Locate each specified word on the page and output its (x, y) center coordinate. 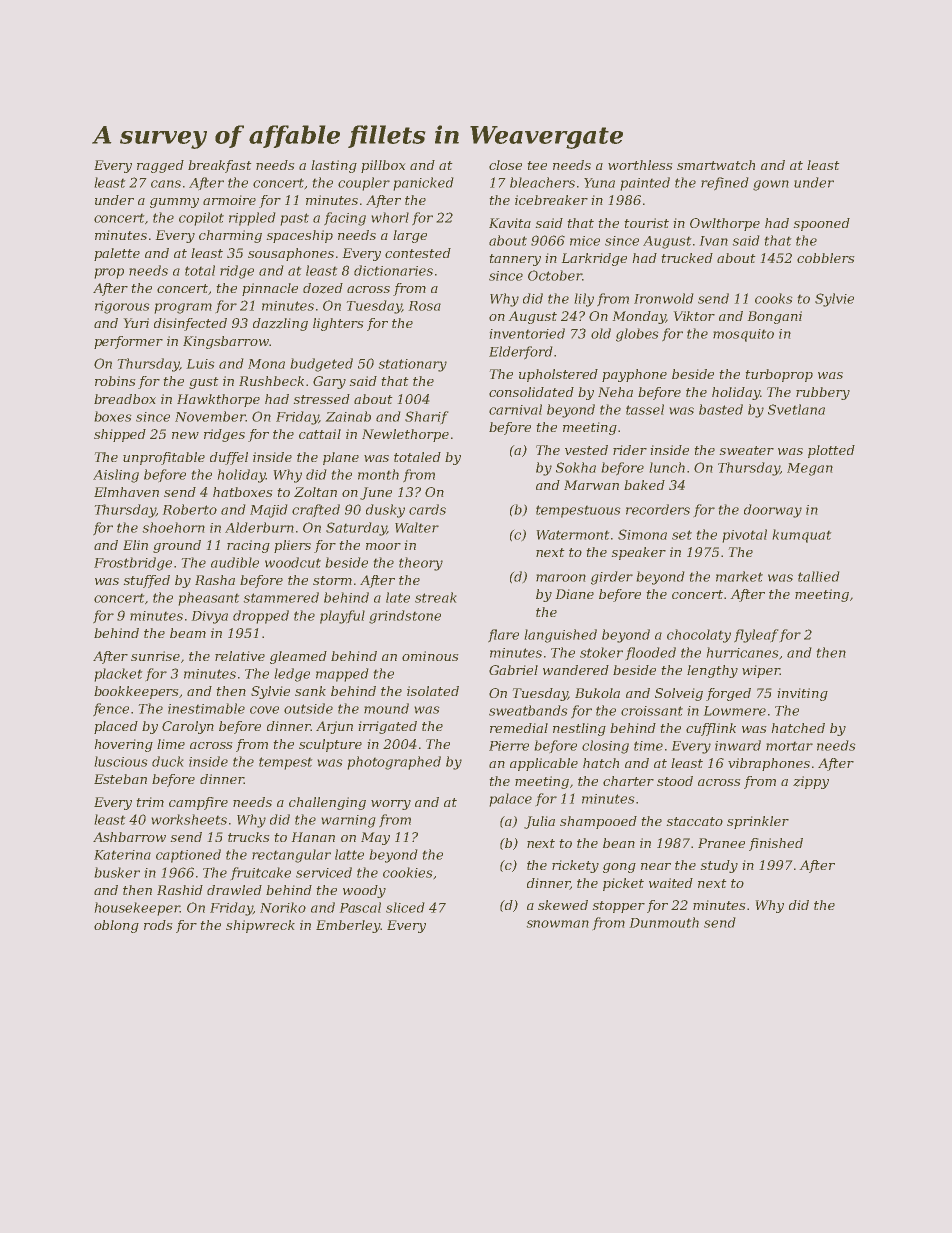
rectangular (291, 856)
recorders (658, 509)
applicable (544, 764)
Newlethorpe (405, 435)
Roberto (190, 509)
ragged (160, 166)
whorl (390, 217)
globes (637, 335)
